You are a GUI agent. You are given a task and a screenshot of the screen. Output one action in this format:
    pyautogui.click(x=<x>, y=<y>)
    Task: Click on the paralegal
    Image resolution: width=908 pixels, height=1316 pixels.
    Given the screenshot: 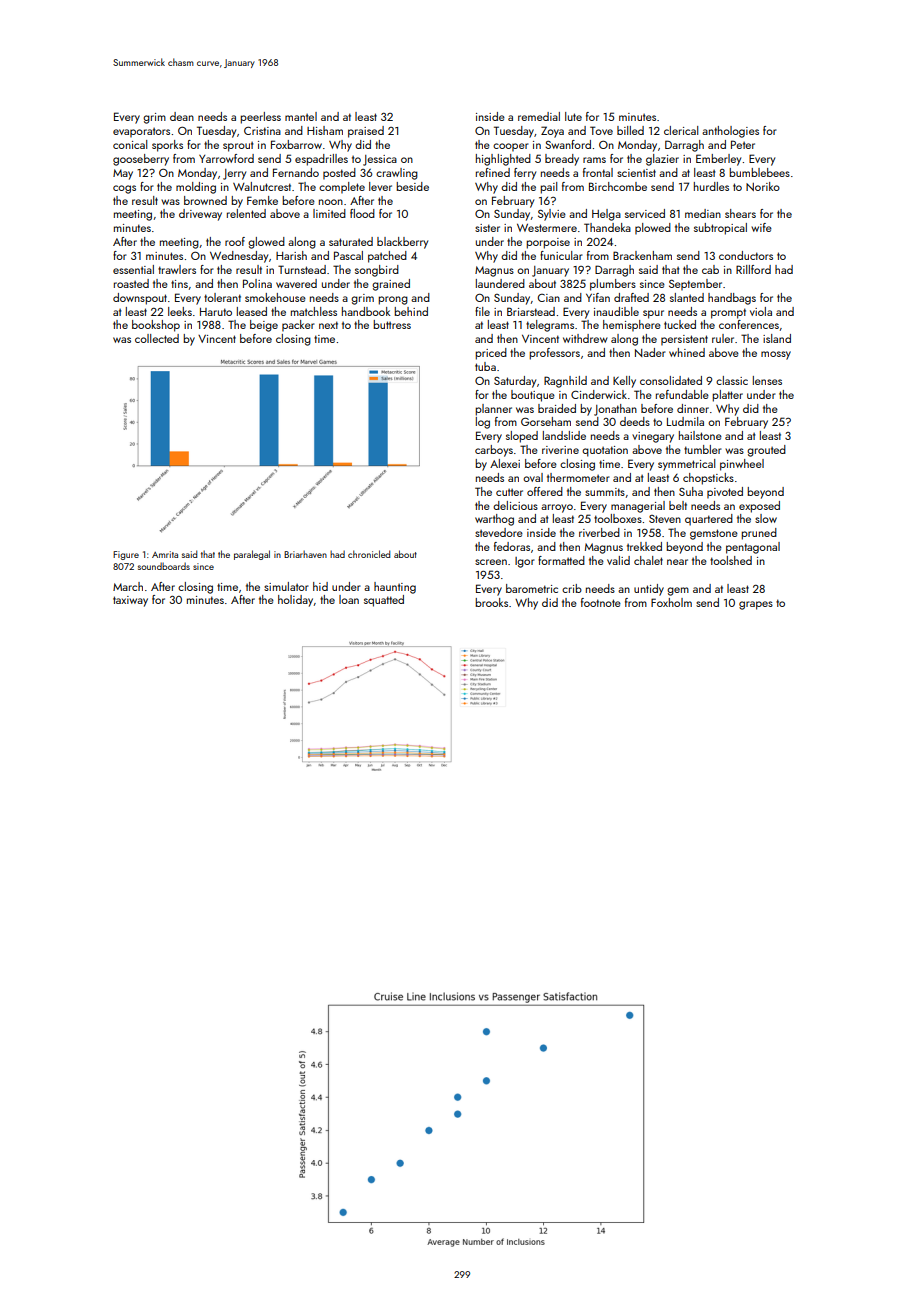 What is the action you would take?
    pyautogui.click(x=252, y=555)
